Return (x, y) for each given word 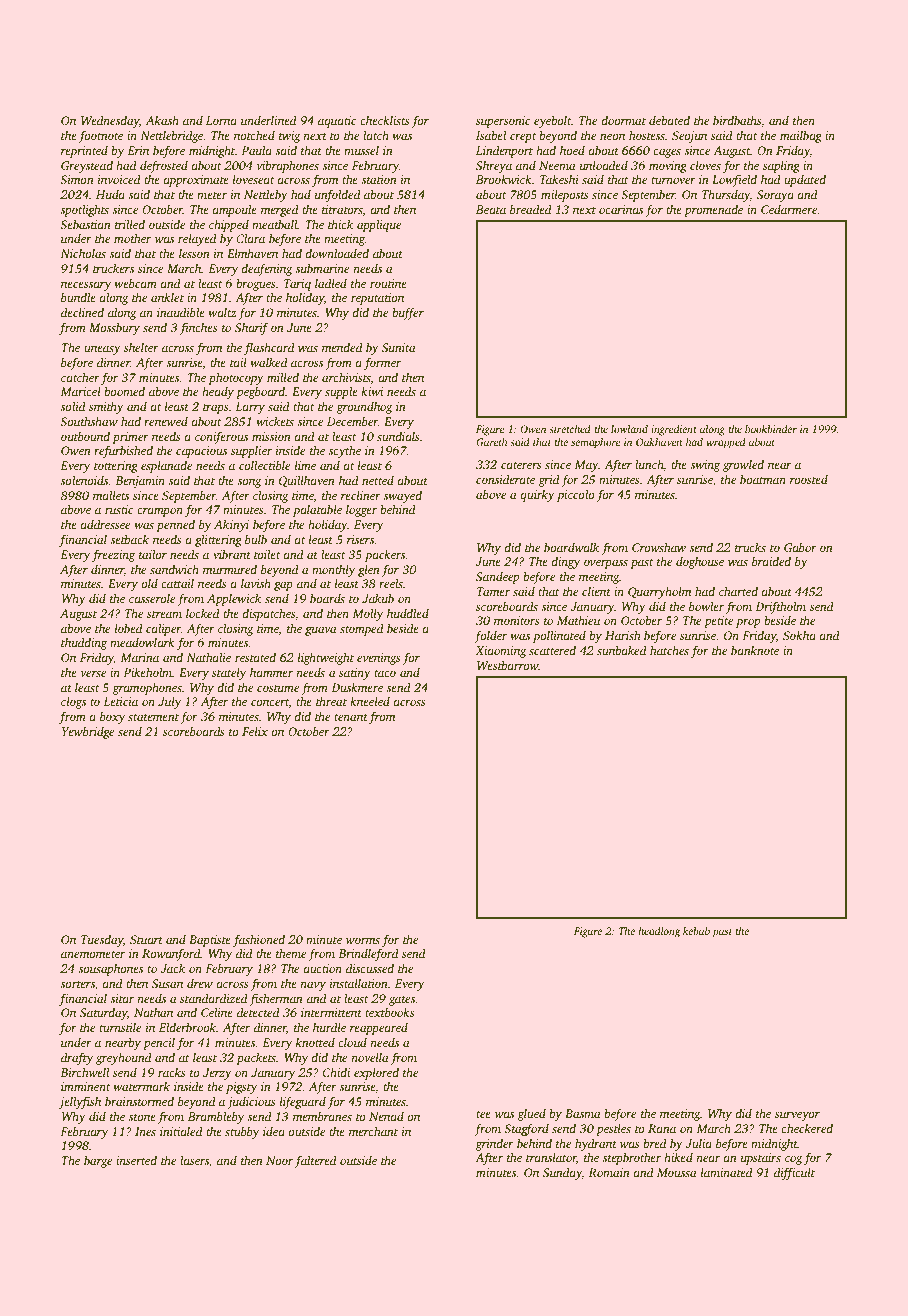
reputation (377, 299)
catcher (80, 377)
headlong (659, 932)
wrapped (726, 443)
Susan (167, 983)
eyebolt (553, 121)
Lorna (221, 120)
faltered (316, 1161)
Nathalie (208, 657)
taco (385, 673)
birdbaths (737, 120)
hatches (669, 650)
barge (98, 1161)
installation (359, 983)
